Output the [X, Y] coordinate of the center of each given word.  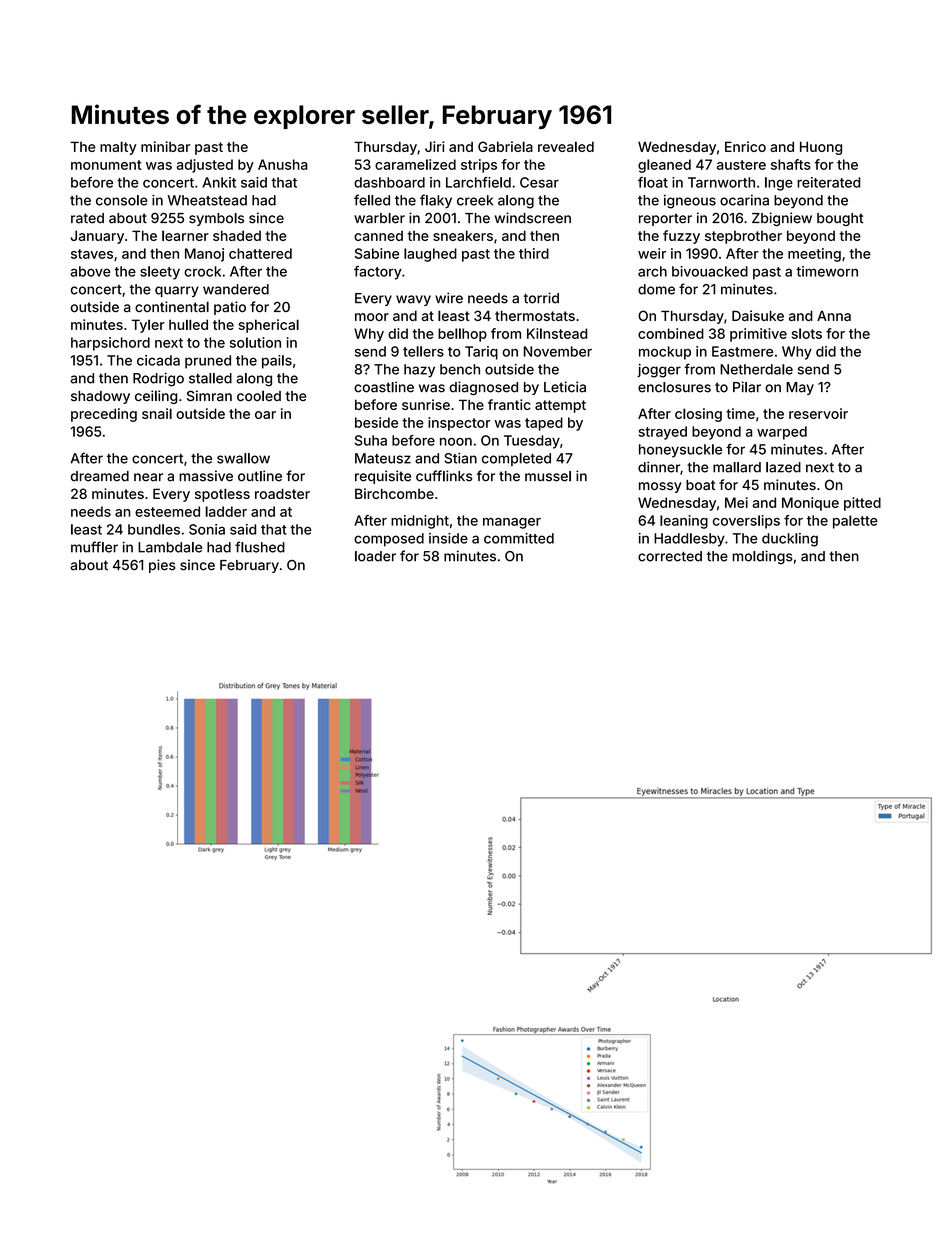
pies [162, 566]
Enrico [745, 146]
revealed [566, 146]
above [90, 271]
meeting [814, 255]
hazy [419, 371]
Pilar [747, 387]
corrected [670, 556]
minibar [165, 146]
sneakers [463, 235]
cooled [259, 395]
